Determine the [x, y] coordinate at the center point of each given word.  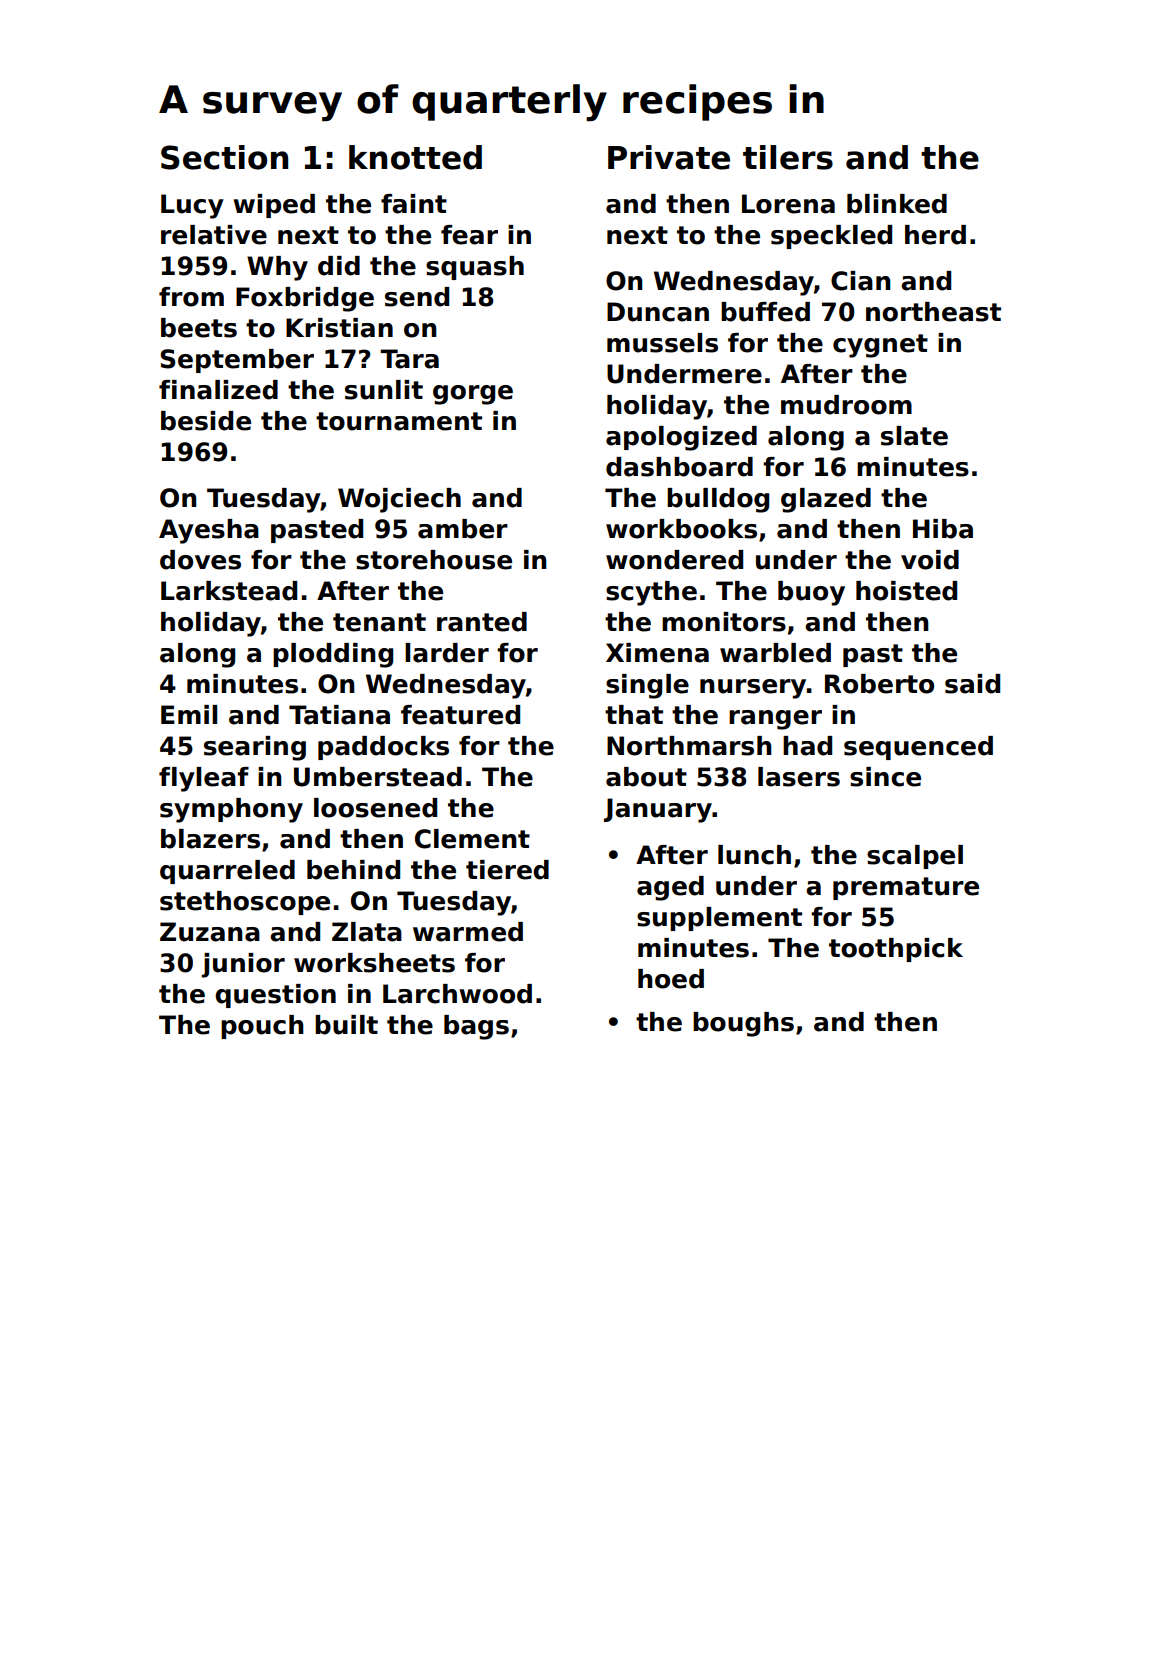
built [346, 1025]
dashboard [679, 467]
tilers [788, 157]
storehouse [434, 560]
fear [469, 235]
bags [476, 1027]
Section [224, 157]
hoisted [906, 591]
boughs [743, 1024]
